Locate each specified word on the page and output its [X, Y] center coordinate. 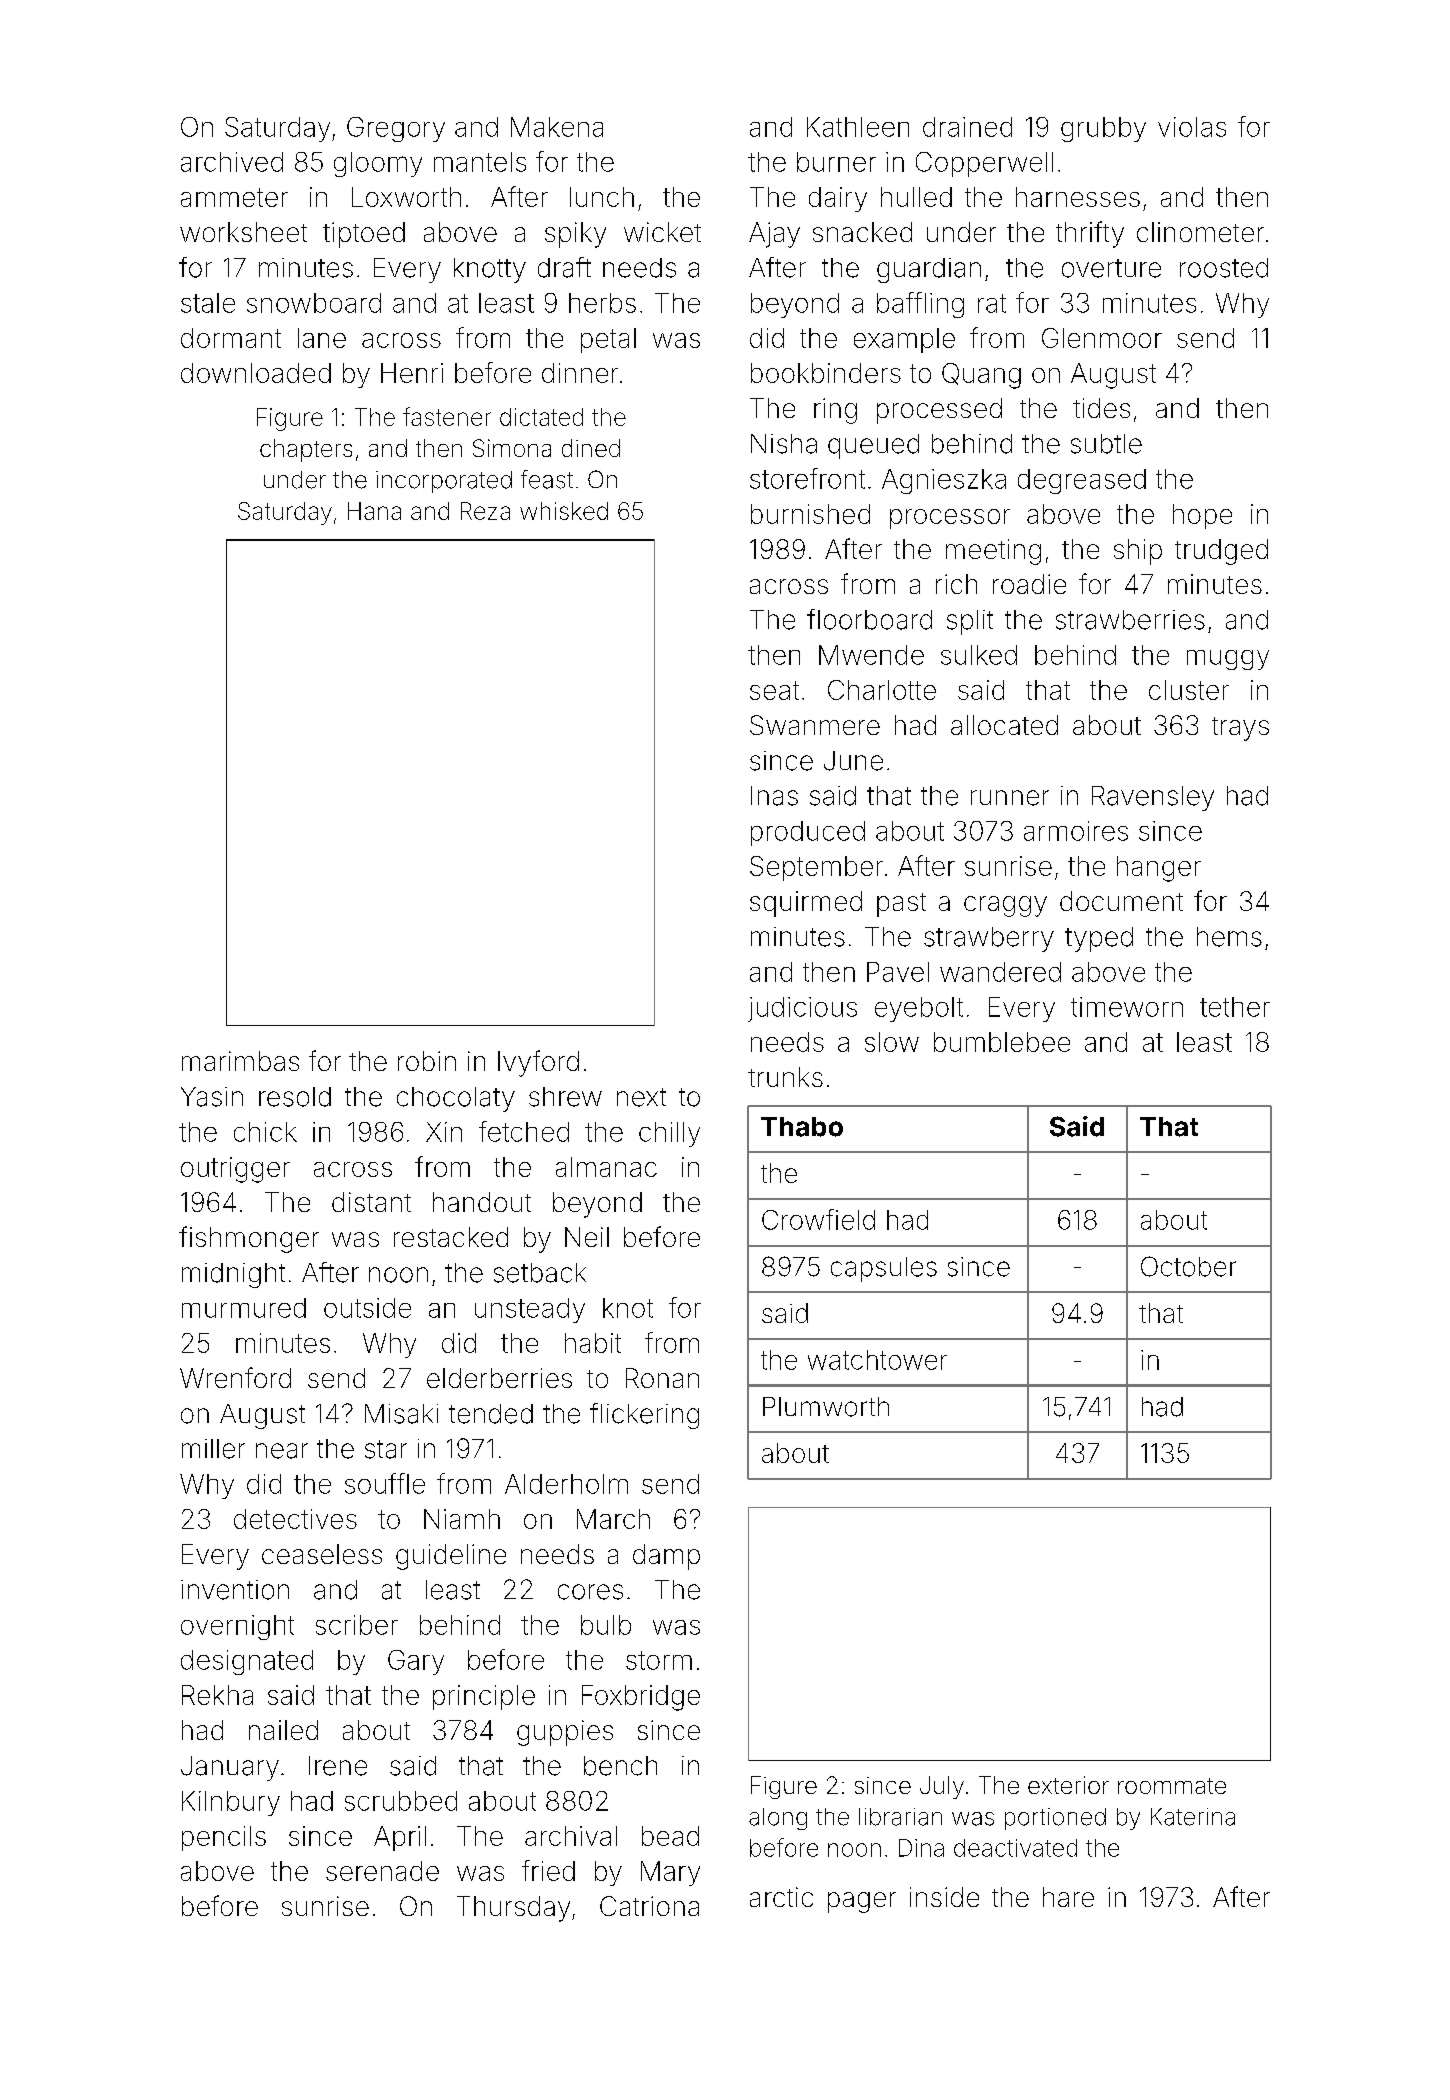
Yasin [212, 1097]
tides [1101, 408]
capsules [884, 1269]
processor [950, 519]
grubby [1103, 129]
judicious [802, 1009]
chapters [306, 450]
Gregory [396, 129]
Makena [557, 127]
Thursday [513, 1909]
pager [862, 1902]
